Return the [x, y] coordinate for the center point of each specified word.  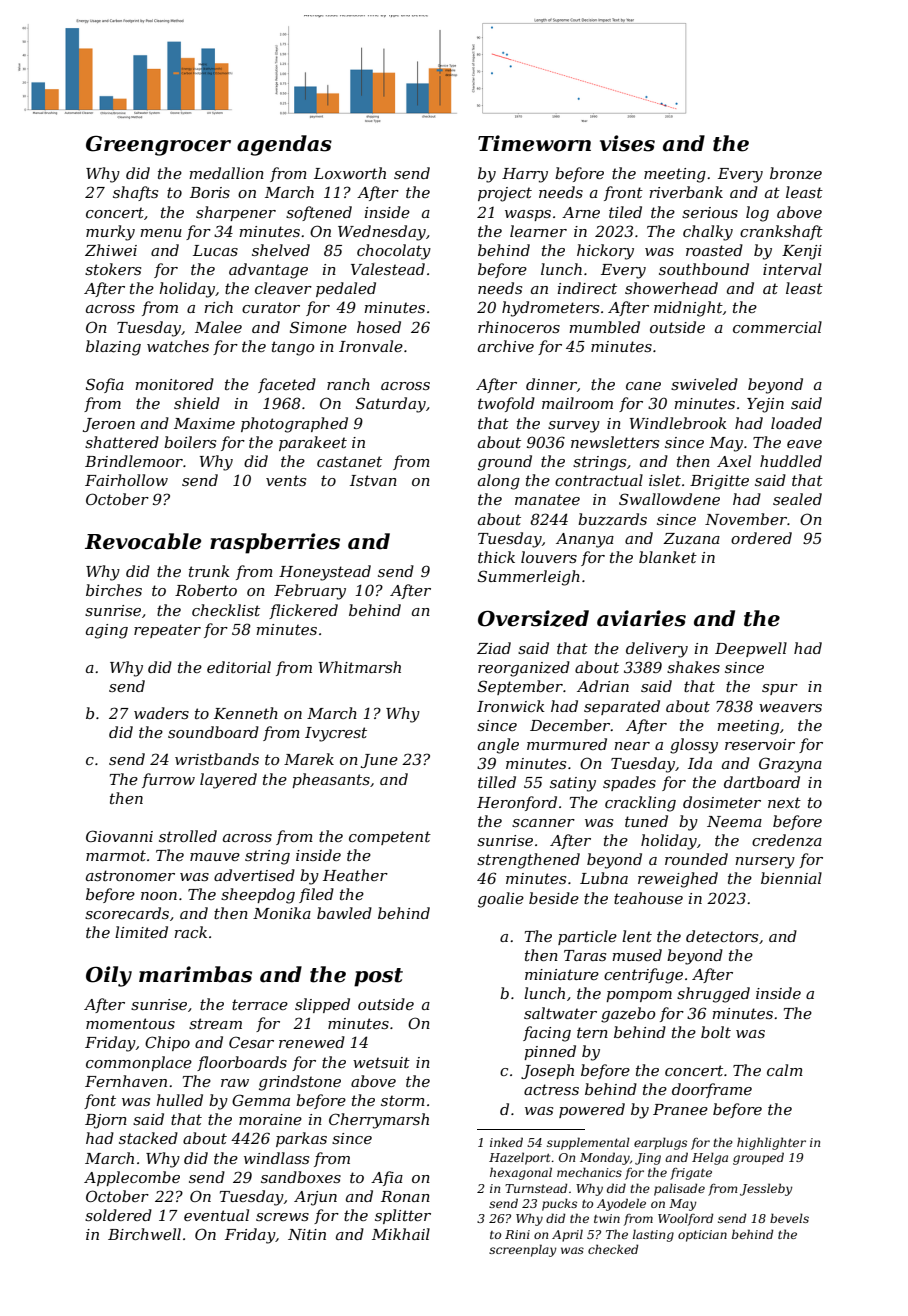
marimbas [195, 974]
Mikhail [401, 1234]
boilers [190, 442]
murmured [567, 744]
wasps [528, 215]
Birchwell [144, 1234]
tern [592, 1032]
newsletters [615, 442]
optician [702, 1236]
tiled [625, 212]
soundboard [213, 732]
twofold [506, 404]
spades [629, 783]
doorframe [712, 1090]
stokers [113, 269]
